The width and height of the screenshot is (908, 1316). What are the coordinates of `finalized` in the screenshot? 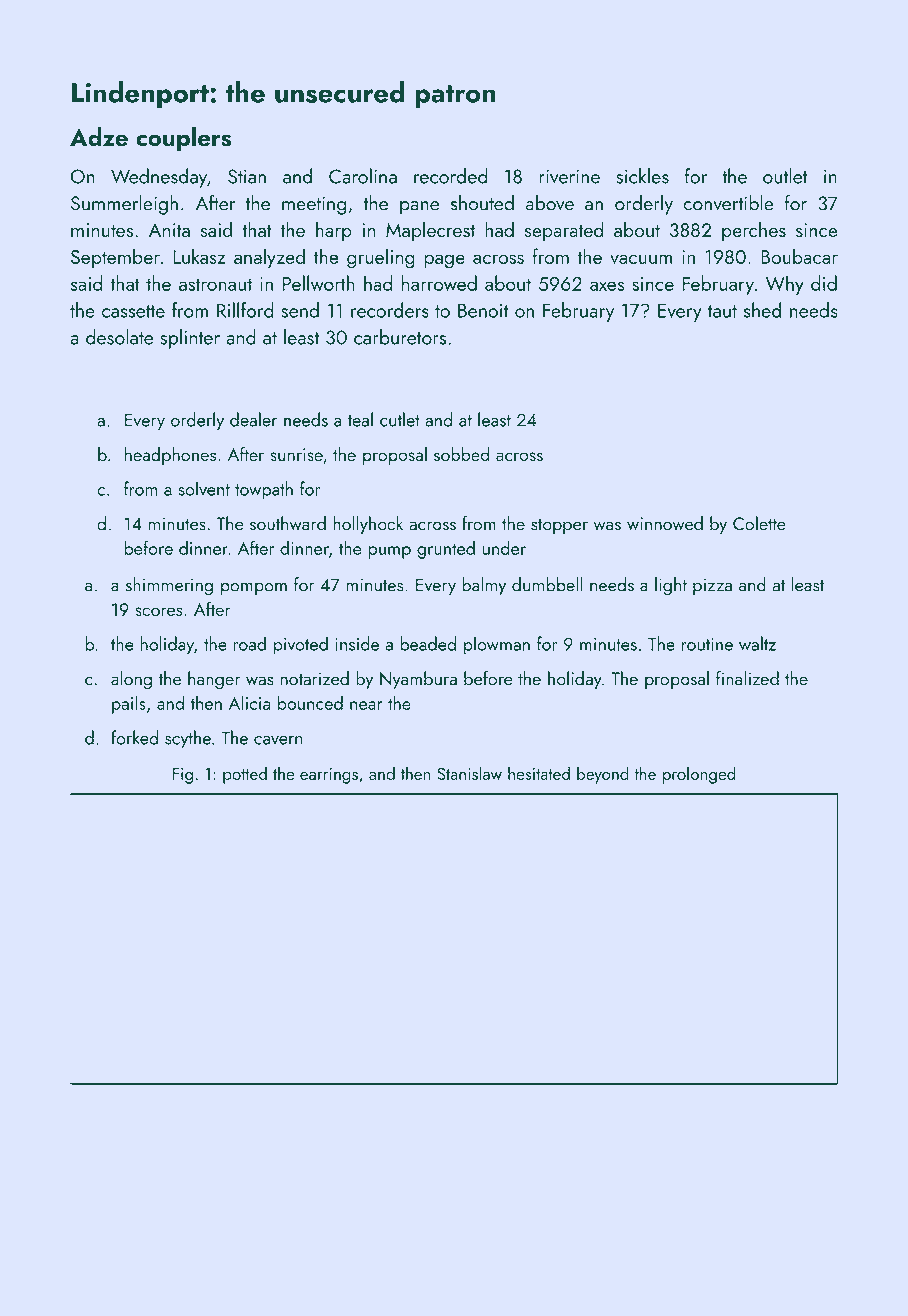 It's located at (747, 678).
